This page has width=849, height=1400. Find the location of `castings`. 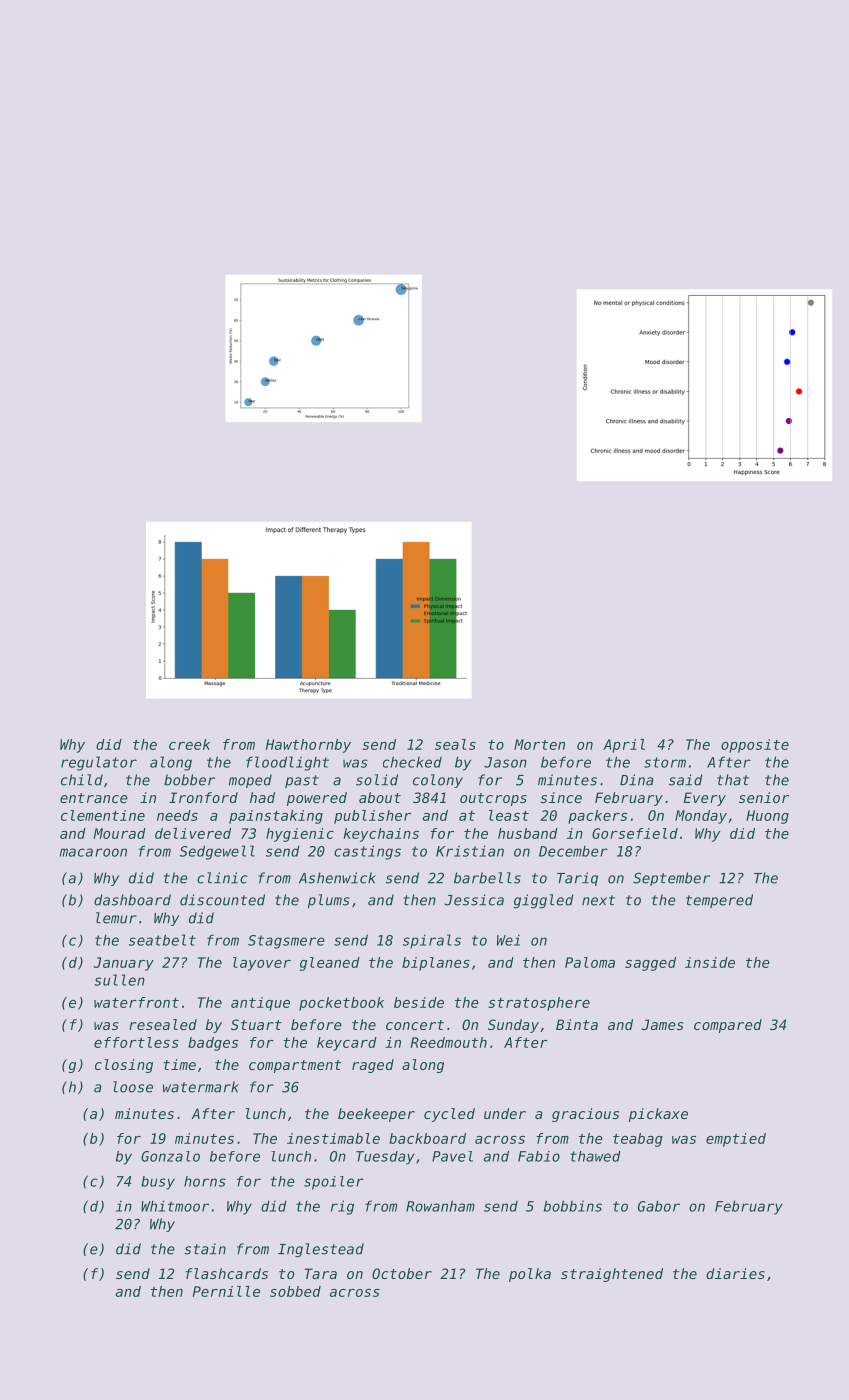

castings is located at coordinates (367, 852).
